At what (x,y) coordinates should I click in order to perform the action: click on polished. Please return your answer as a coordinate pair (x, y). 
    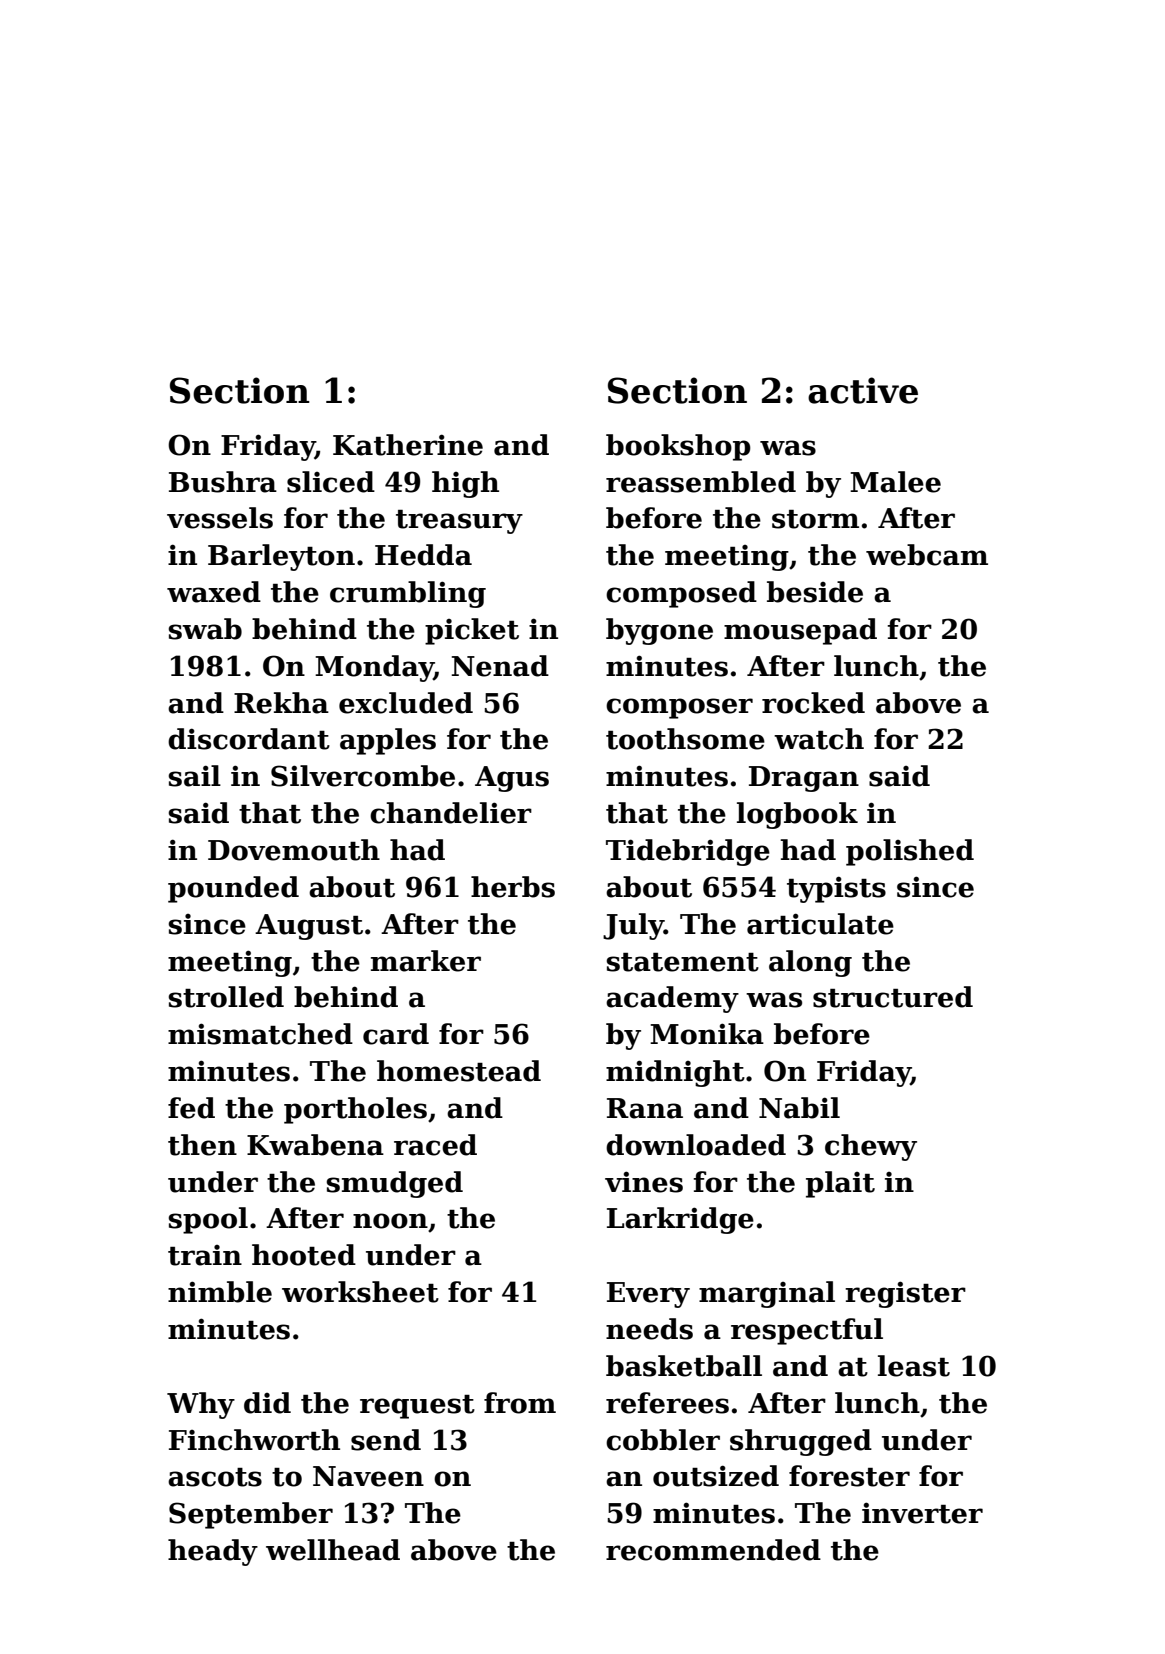
    Looking at the image, I should click on (910, 852).
